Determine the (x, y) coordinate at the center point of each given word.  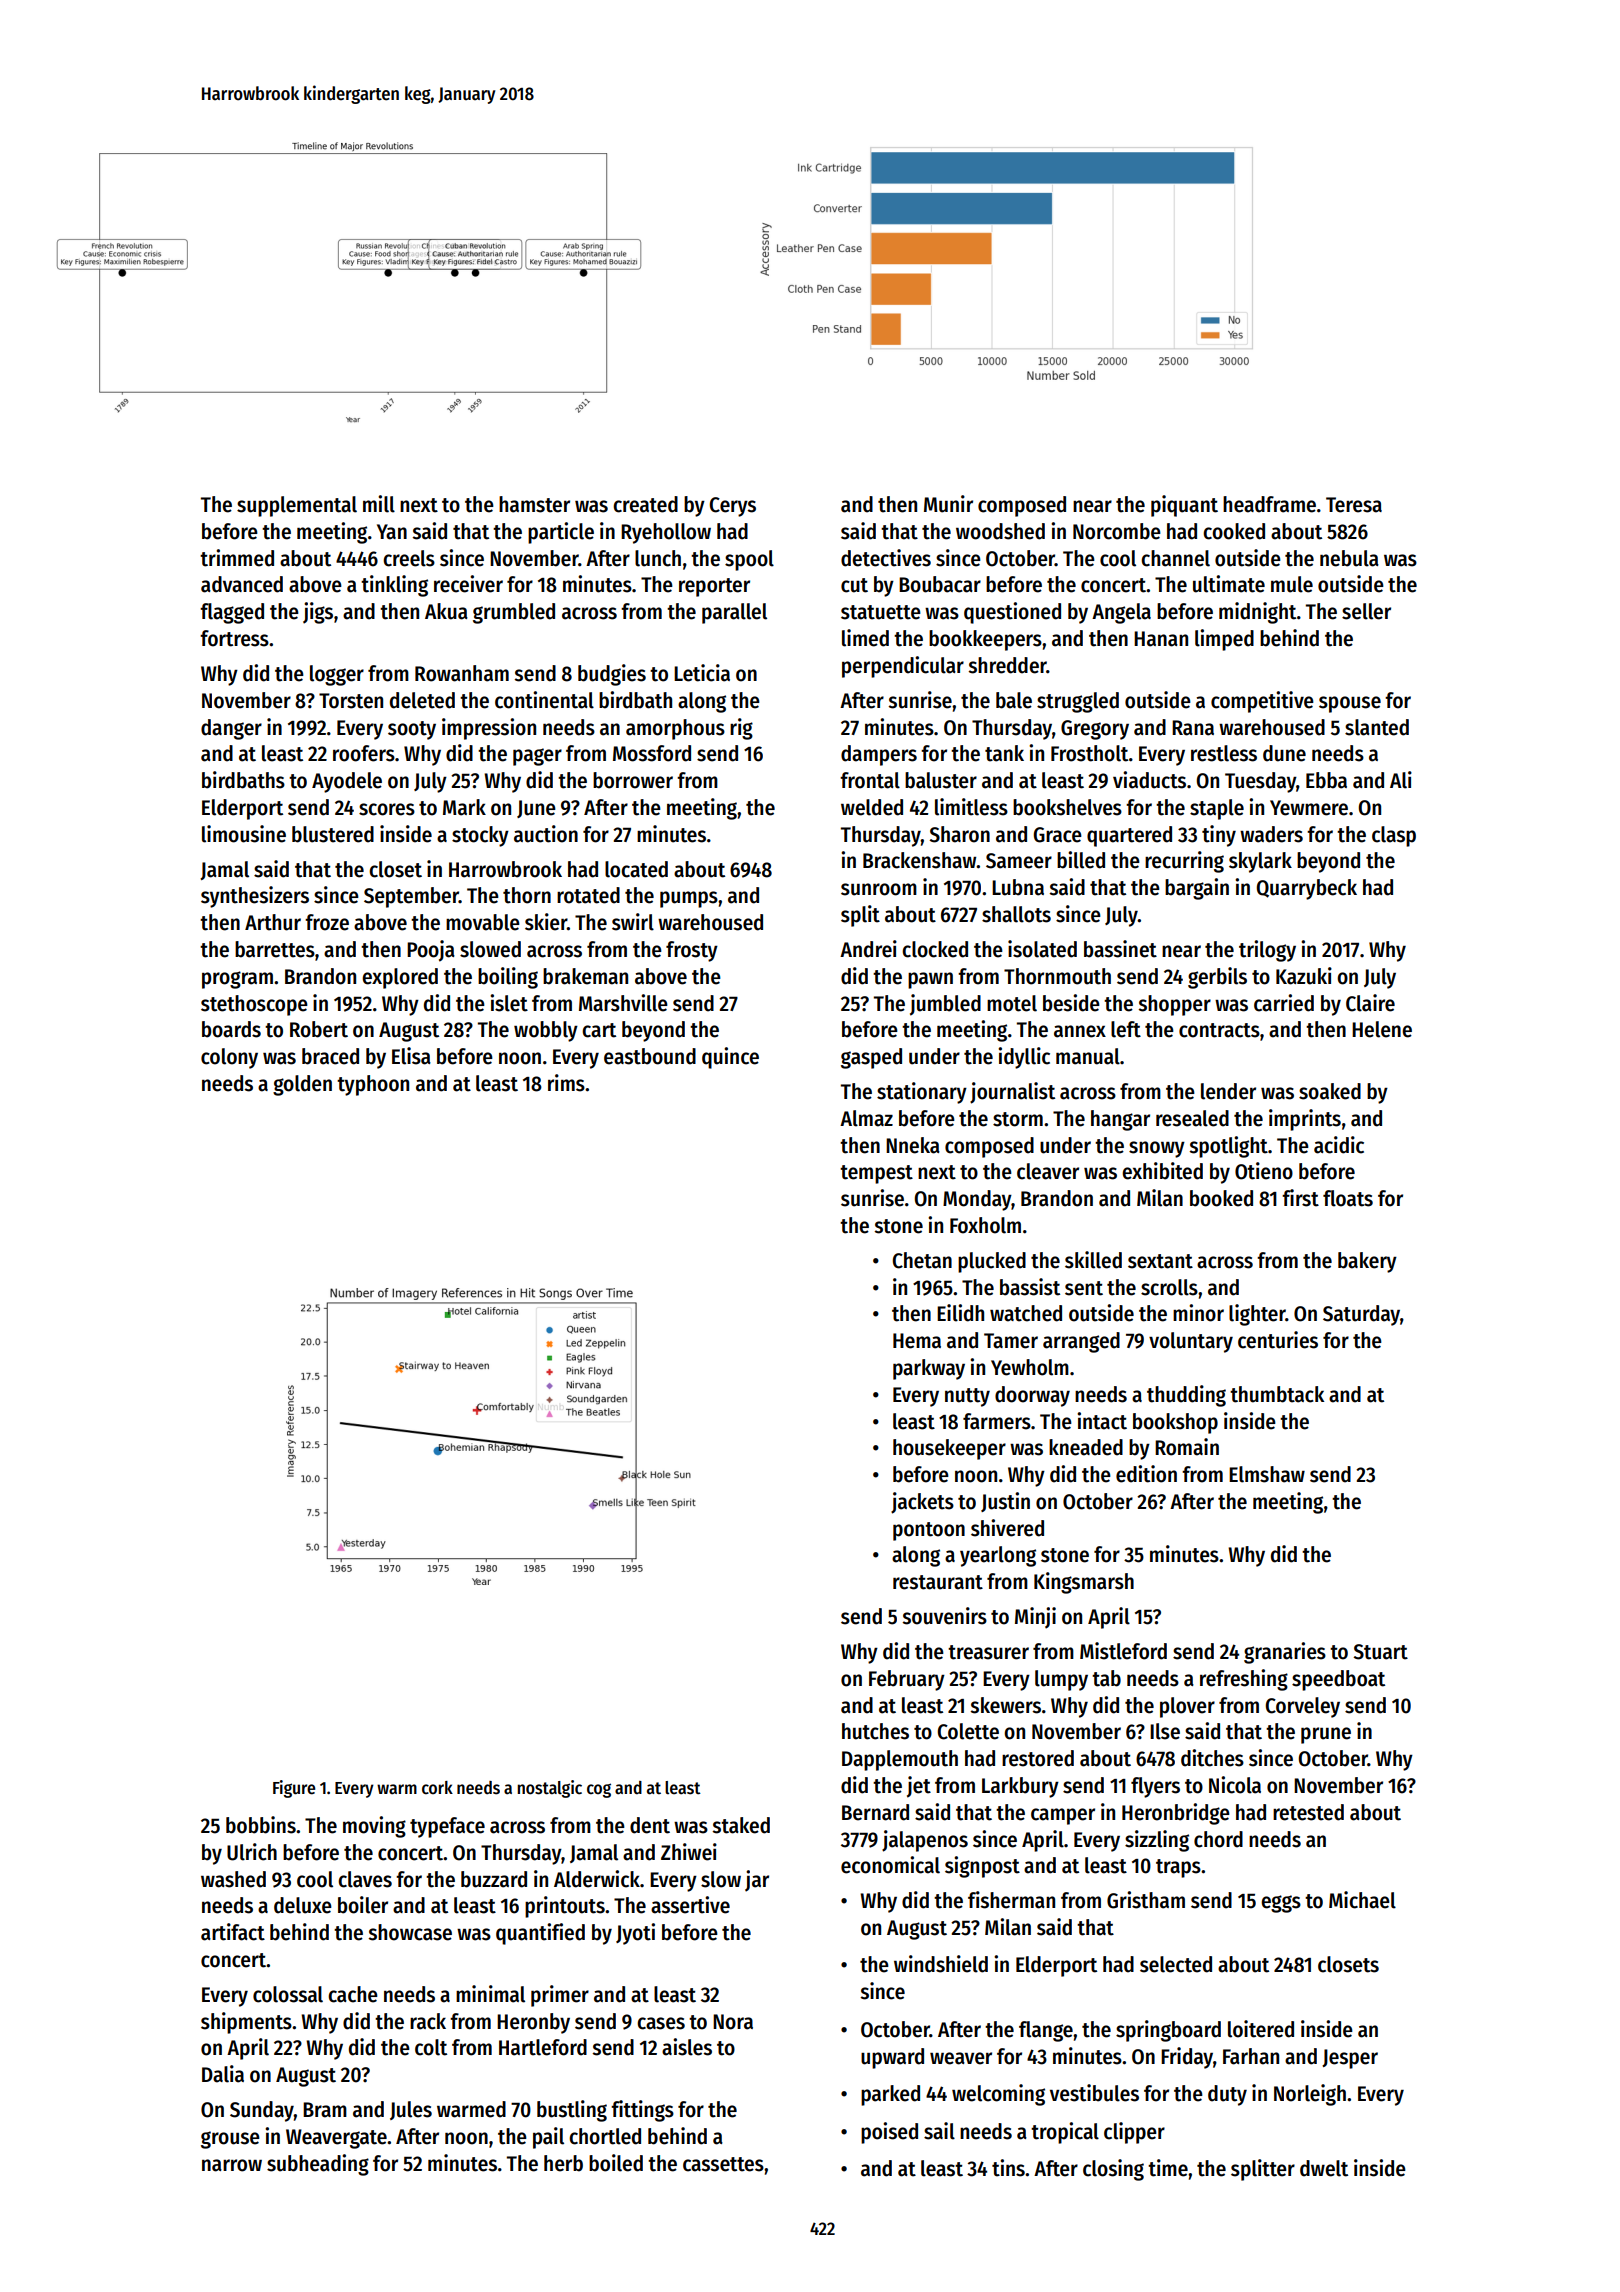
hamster (534, 504)
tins (1008, 2168)
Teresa (1354, 505)
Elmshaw (1267, 1474)
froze (327, 922)
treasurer (988, 1652)
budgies (612, 675)
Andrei (868, 949)
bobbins (261, 1825)
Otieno (1264, 1171)
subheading (318, 2165)
